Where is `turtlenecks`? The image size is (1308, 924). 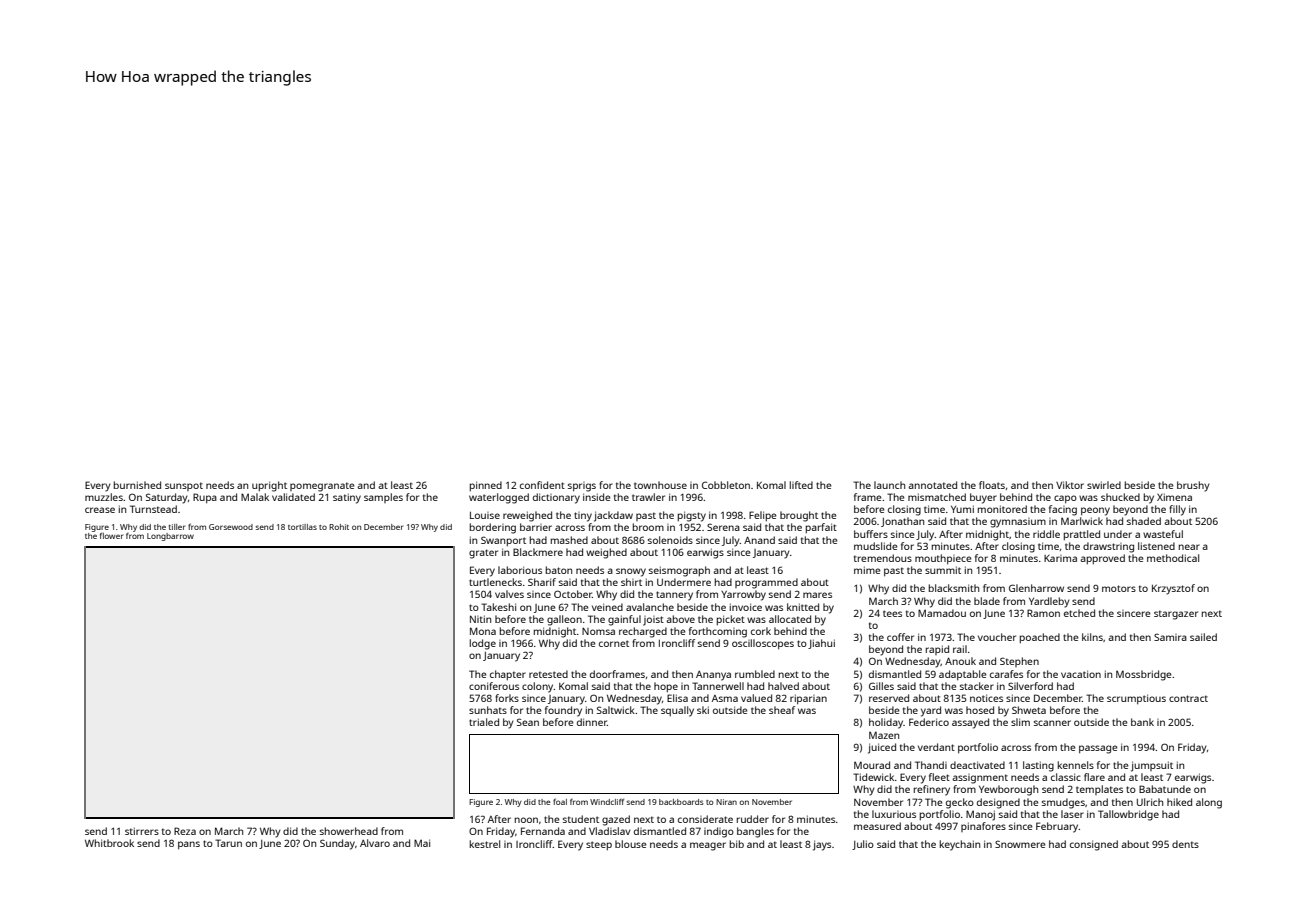 turtlenecks is located at coordinates (495, 582).
